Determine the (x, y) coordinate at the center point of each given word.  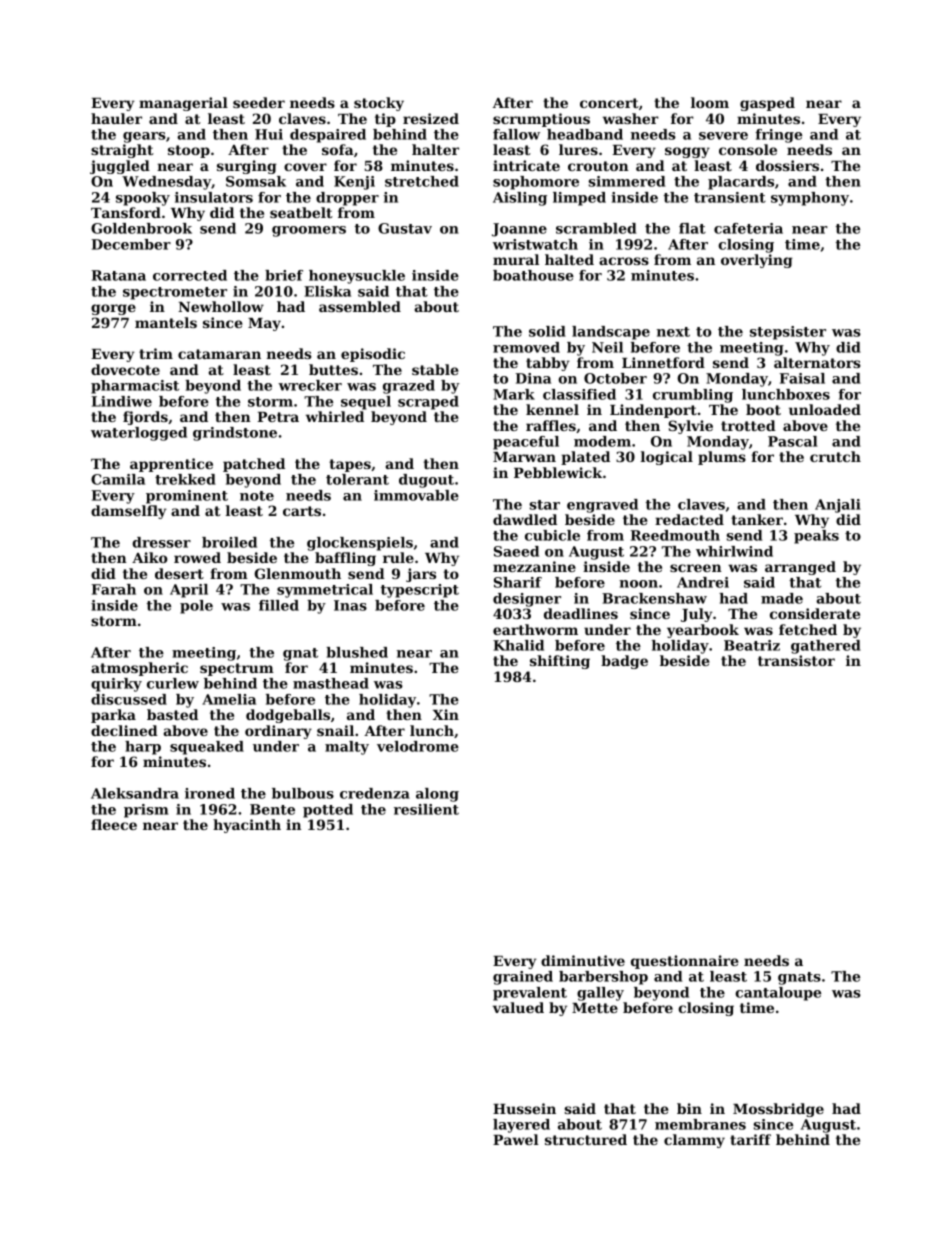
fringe (779, 136)
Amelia (229, 699)
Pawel (516, 1139)
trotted (748, 425)
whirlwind (734, 551)
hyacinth (247, 826)
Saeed (516, 551)
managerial (183, 104)
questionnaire (685, 962)
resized (431, 118)
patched (254, 465)
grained (523, 978)
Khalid (518, 645)
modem (602, 441)
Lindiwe (122, 401)
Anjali (838, 506)
